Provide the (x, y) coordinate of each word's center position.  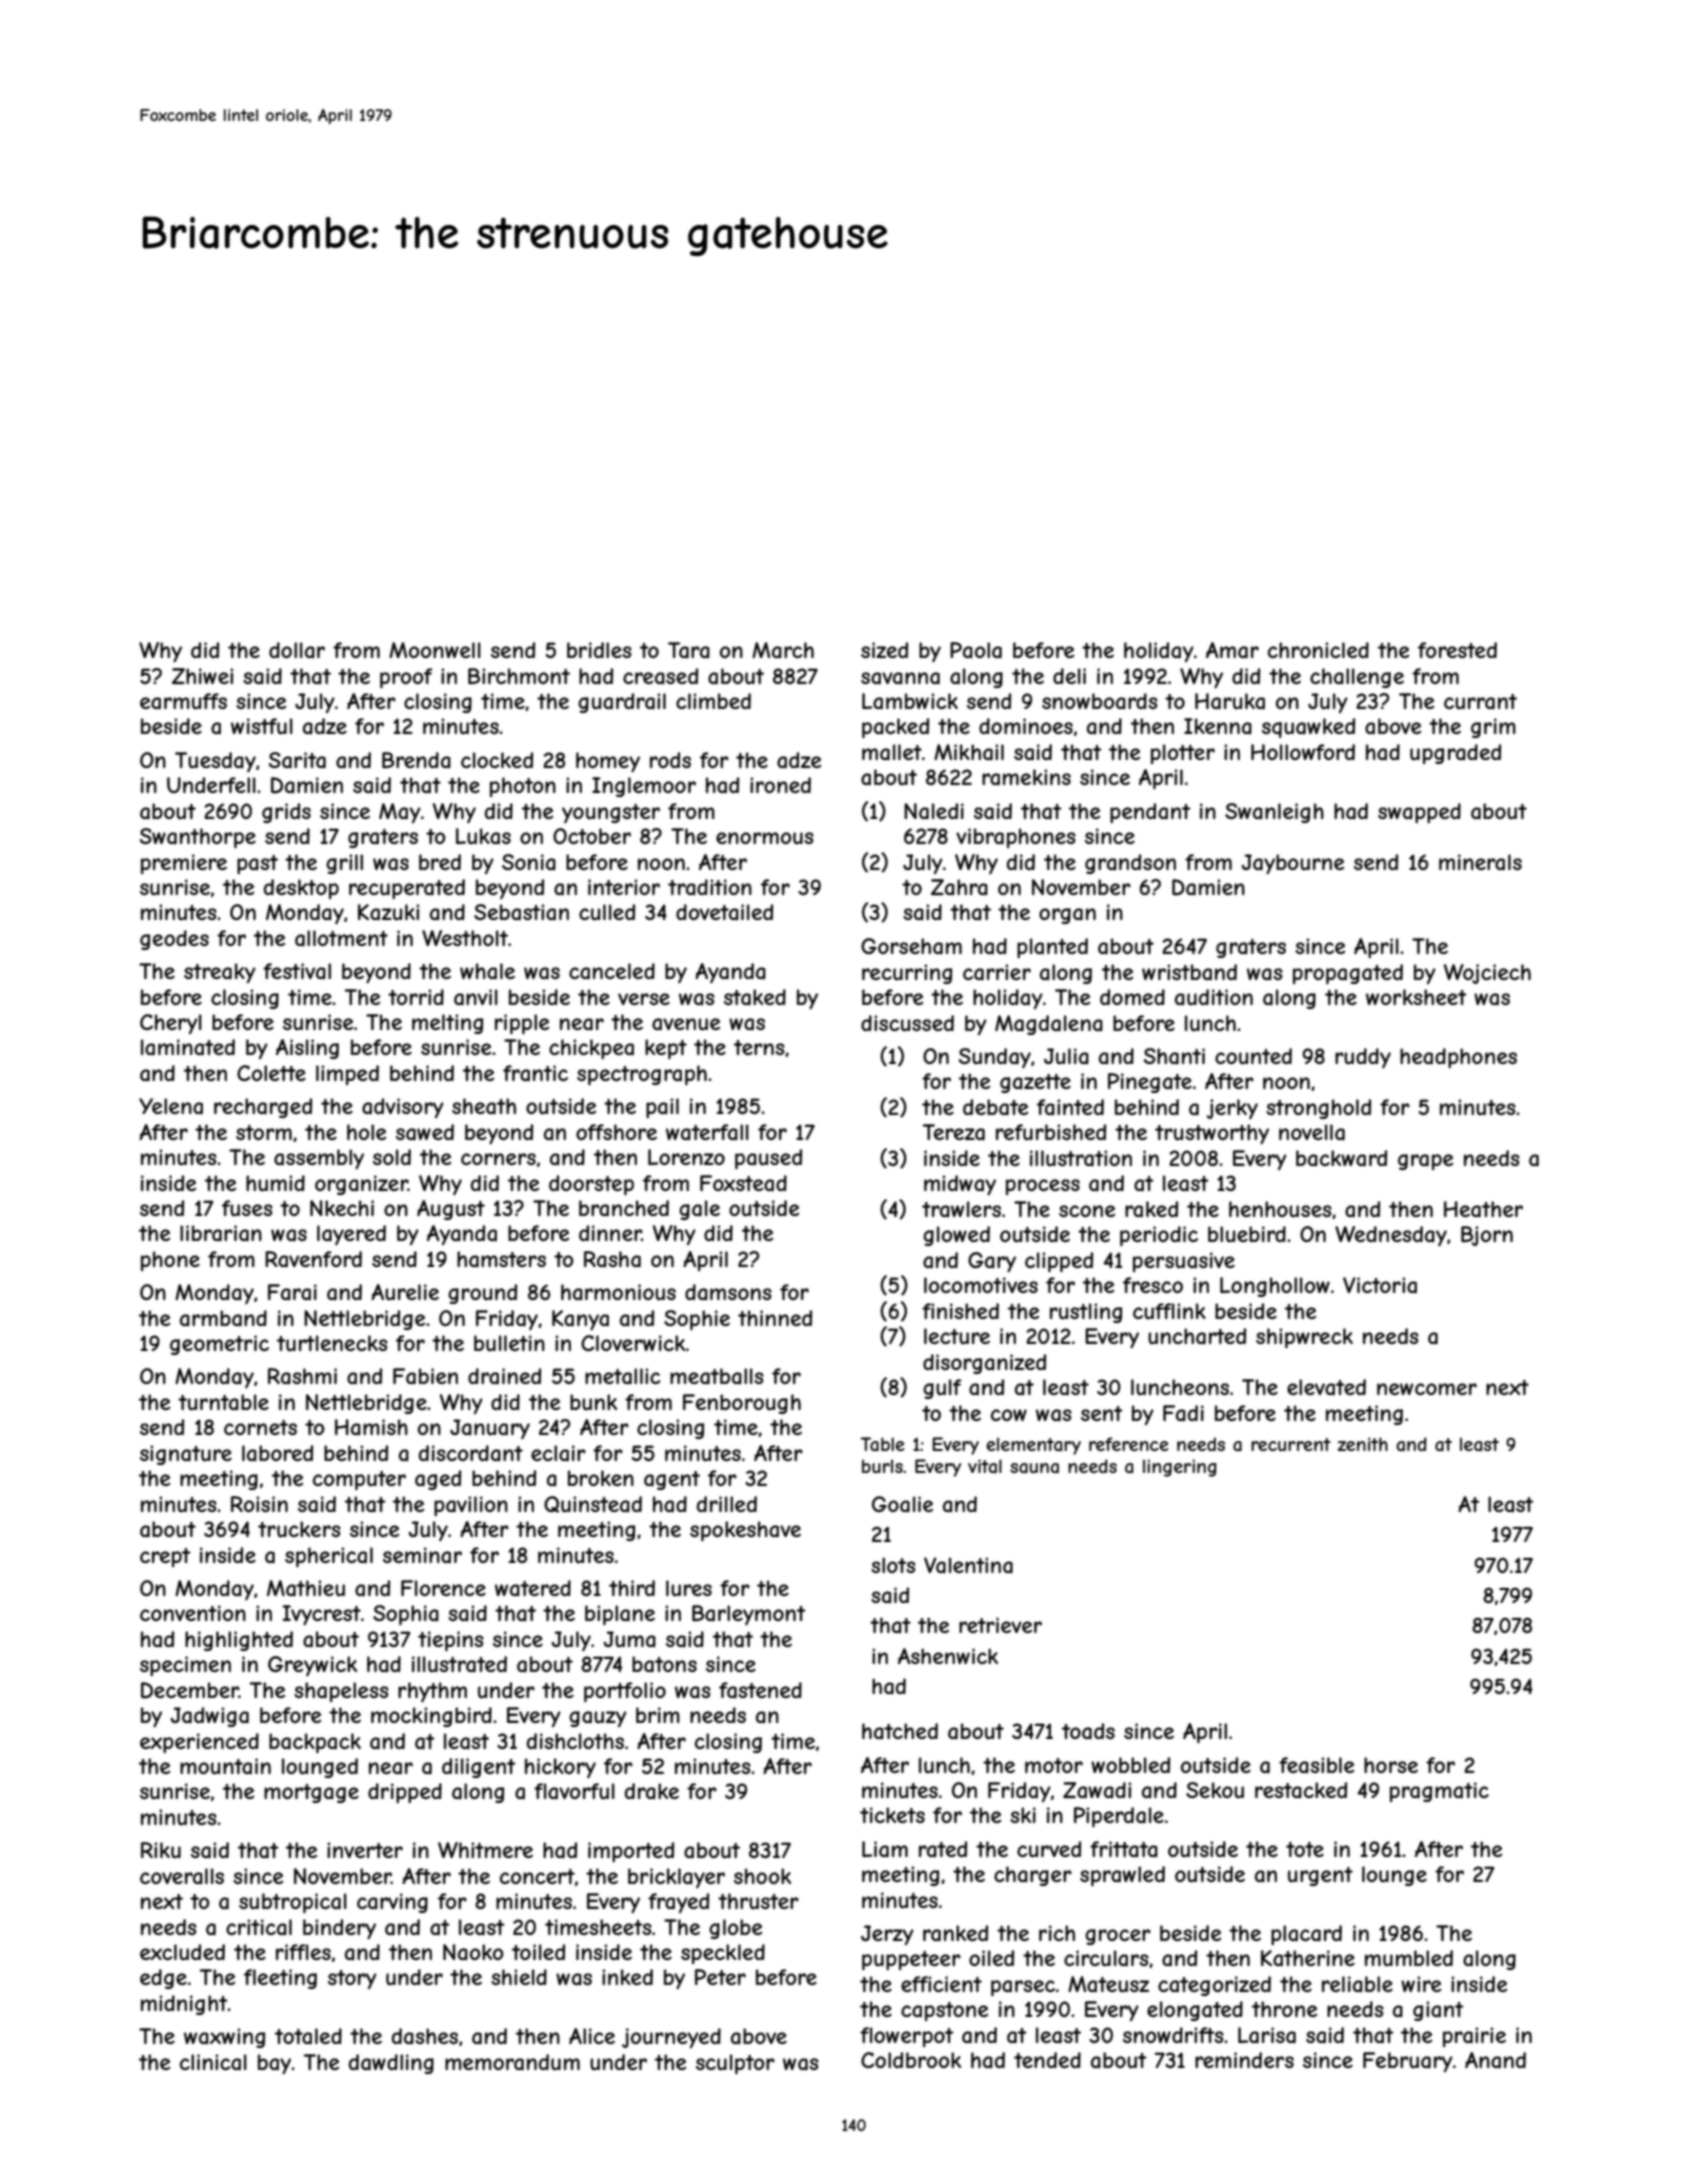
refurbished (1051, 1132)
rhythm (432, 1692)
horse (1391, 1765)
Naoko (473, 1952)
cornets (260, 1427)
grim (1493, 728)
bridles (599, 650)
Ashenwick (948, 1656)
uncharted (1197, 1336)
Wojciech (1487, 974)
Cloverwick (633, 1343)
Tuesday (215, 762)
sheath (484, 1106)
